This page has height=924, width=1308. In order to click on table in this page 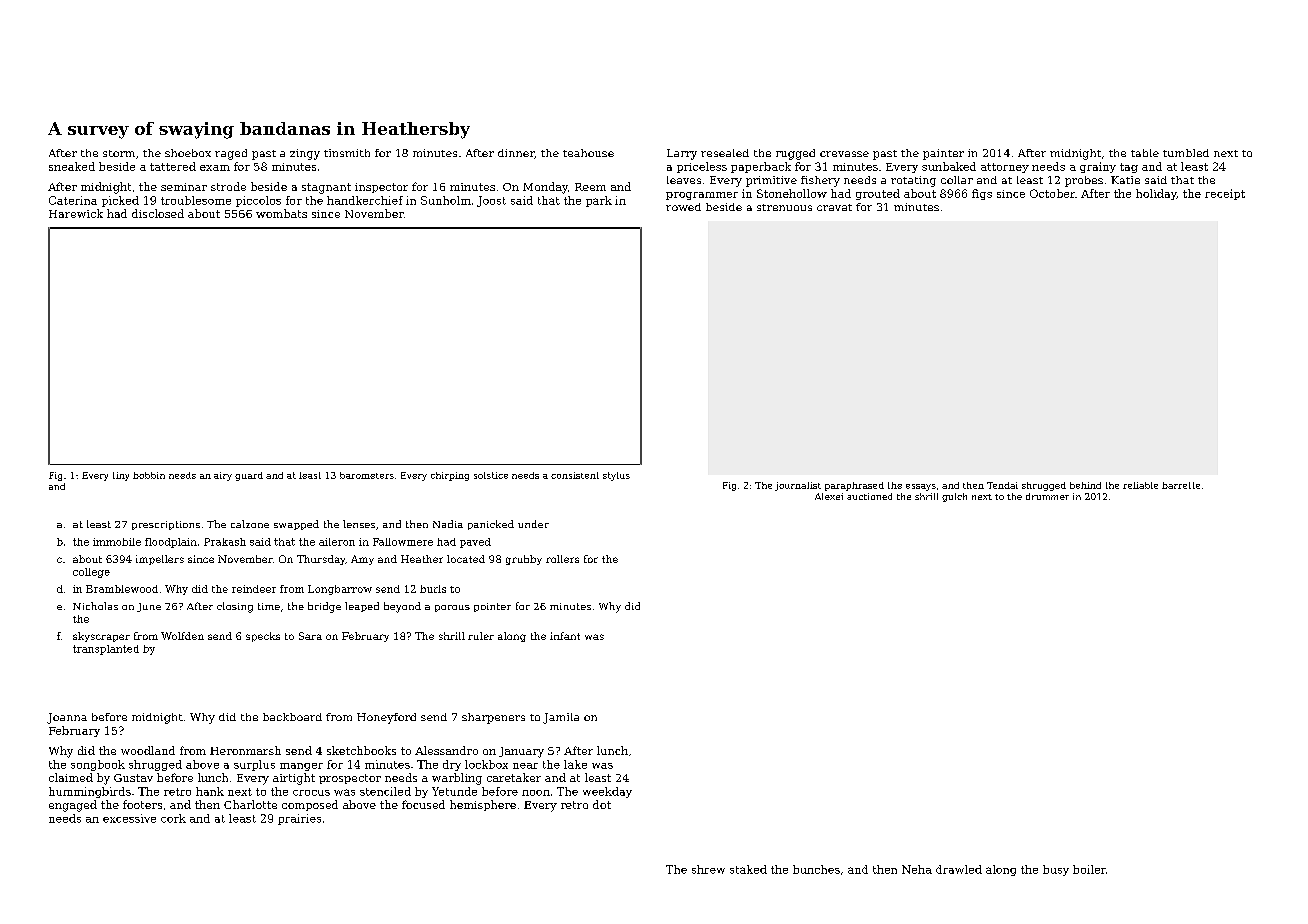, I will do `click(1145, 153)`.
